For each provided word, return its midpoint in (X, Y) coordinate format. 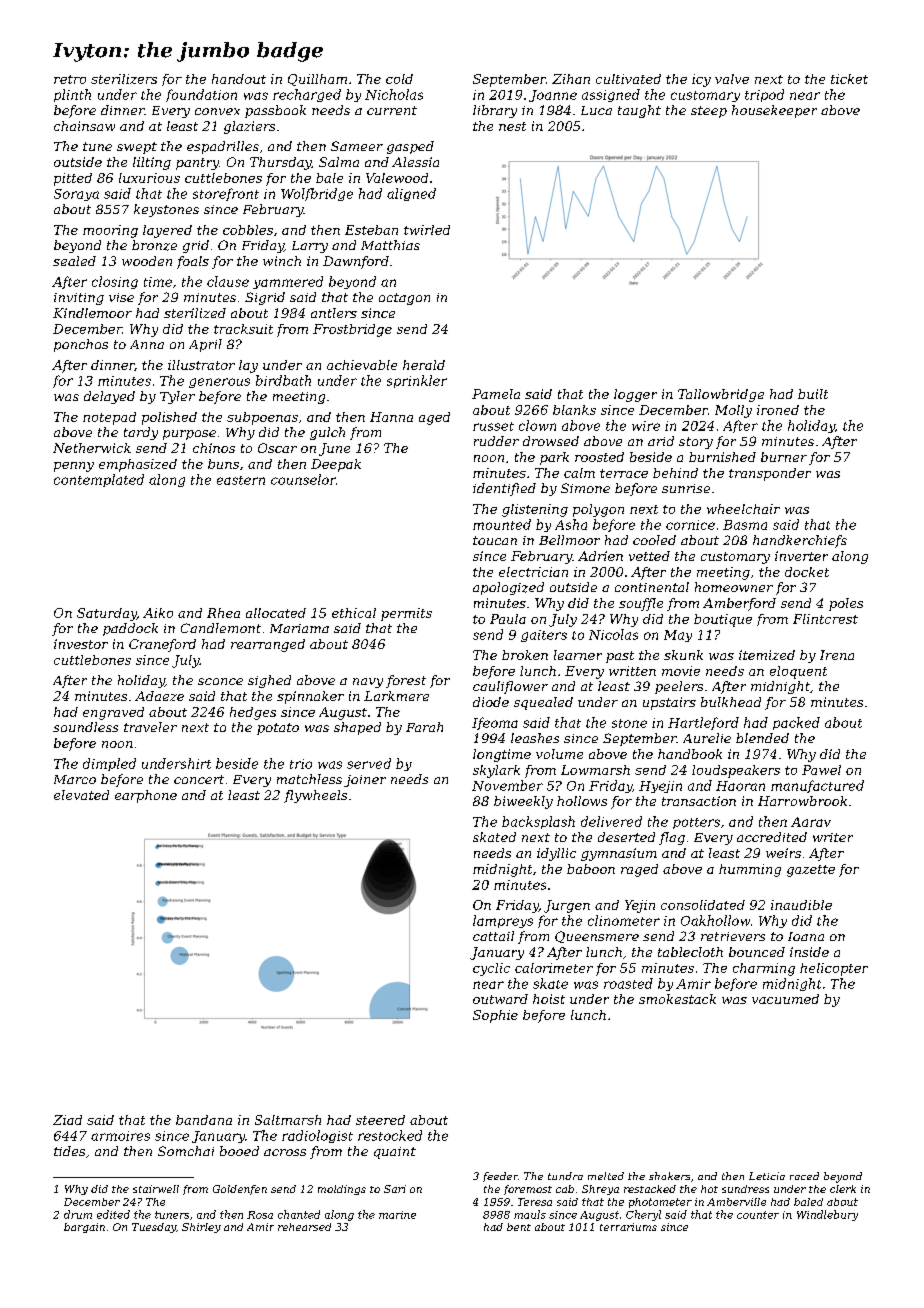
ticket (849, 79)
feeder (500, 1177)
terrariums (628, 1227)
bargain (84, 1228)
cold (399, 79)
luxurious (149, 178)
